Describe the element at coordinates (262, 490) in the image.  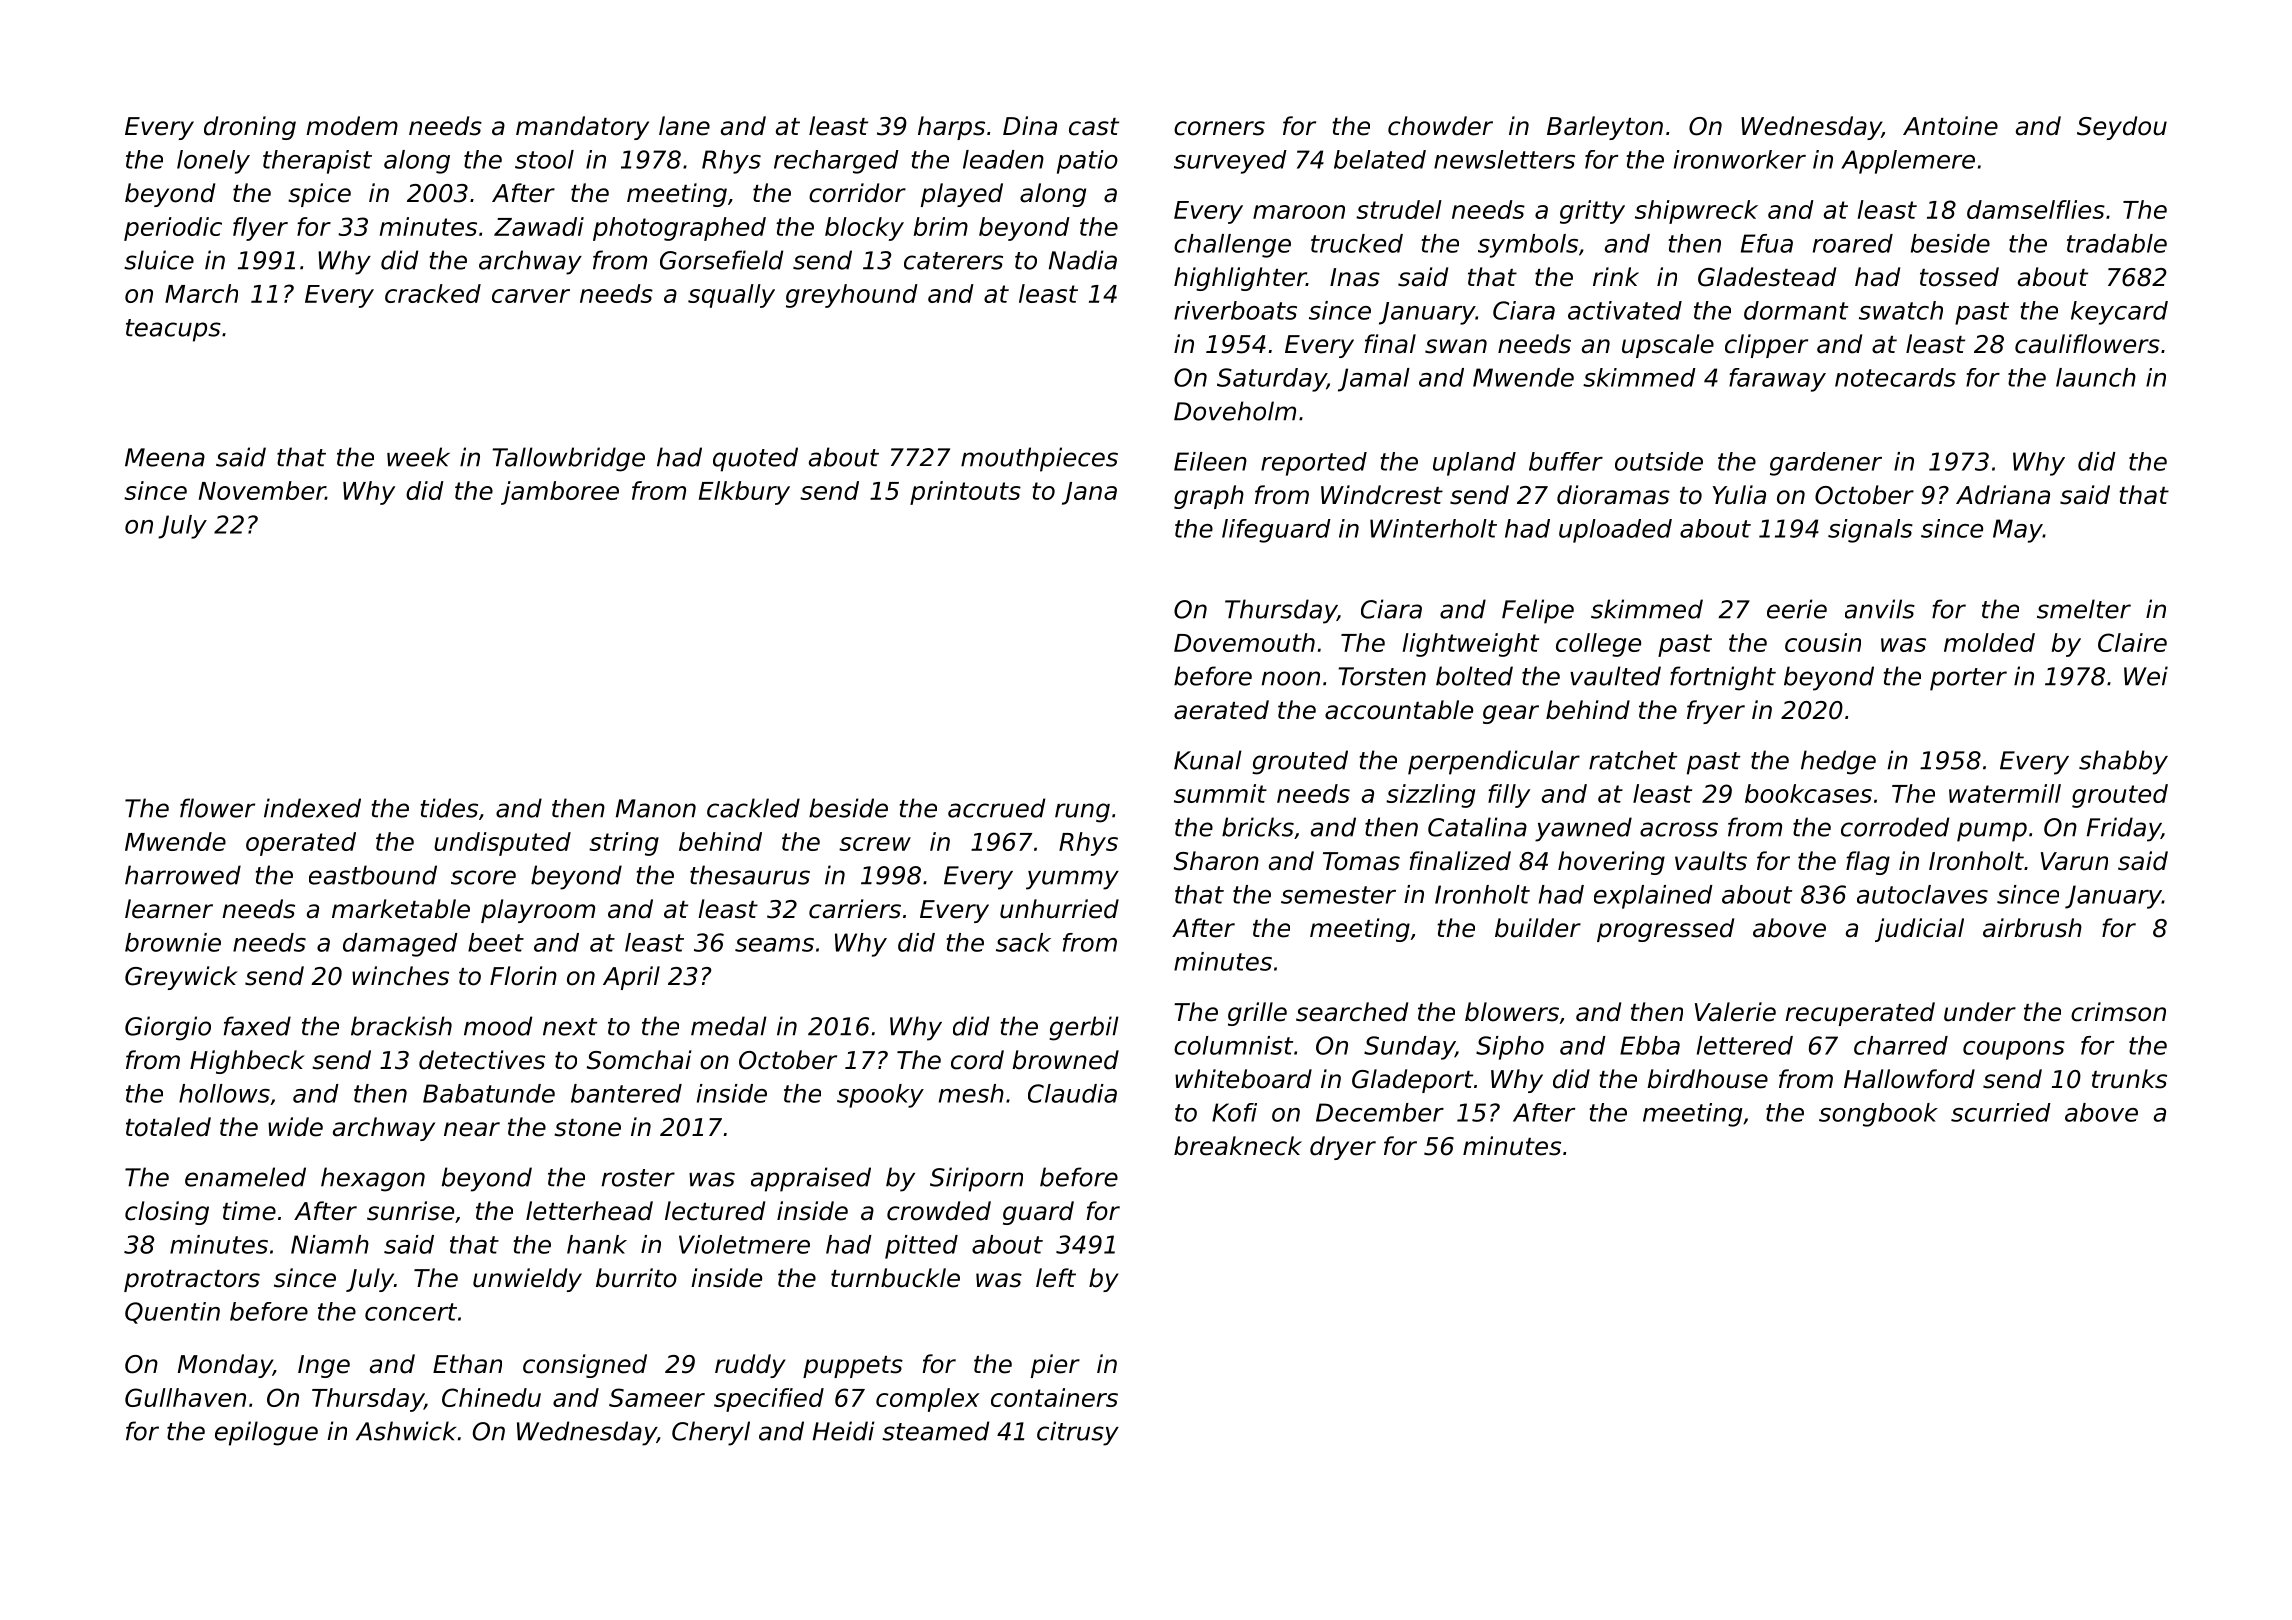
I see `November` at that location.
